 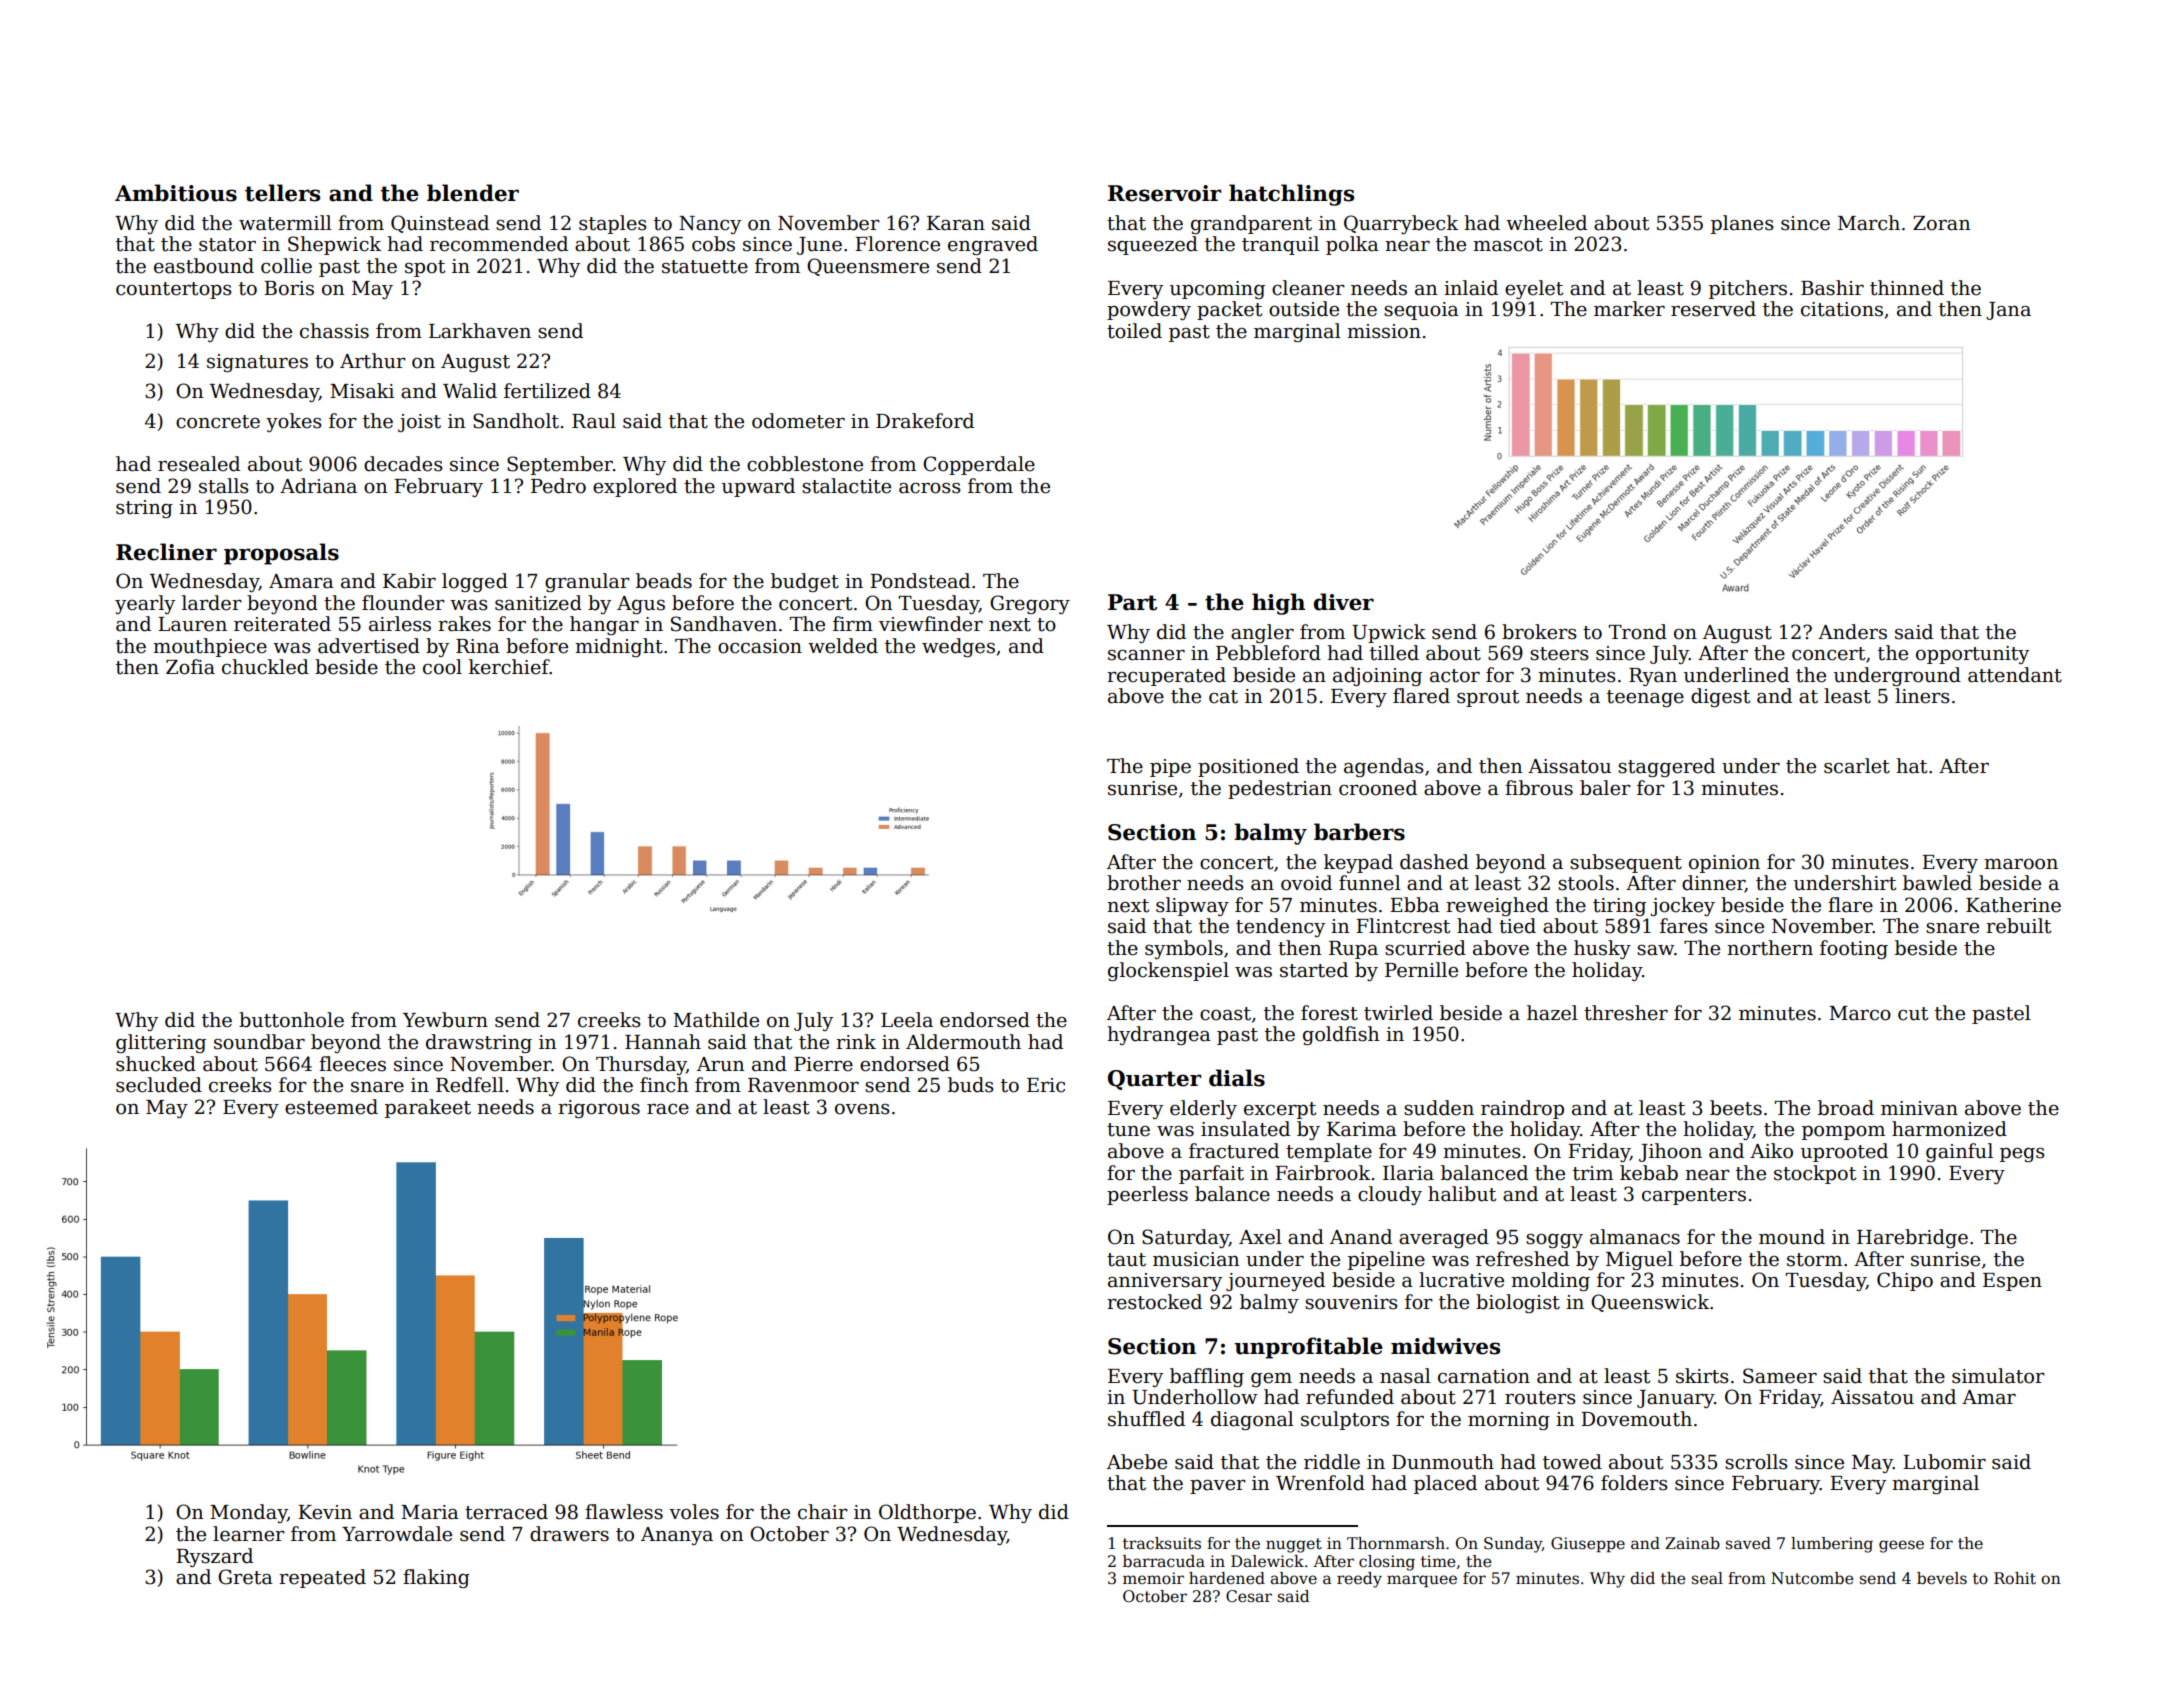 What do you see at coordinates (1249, 1596) in the image?
I see `Cesar` at bounding box center [1249, 1596].
